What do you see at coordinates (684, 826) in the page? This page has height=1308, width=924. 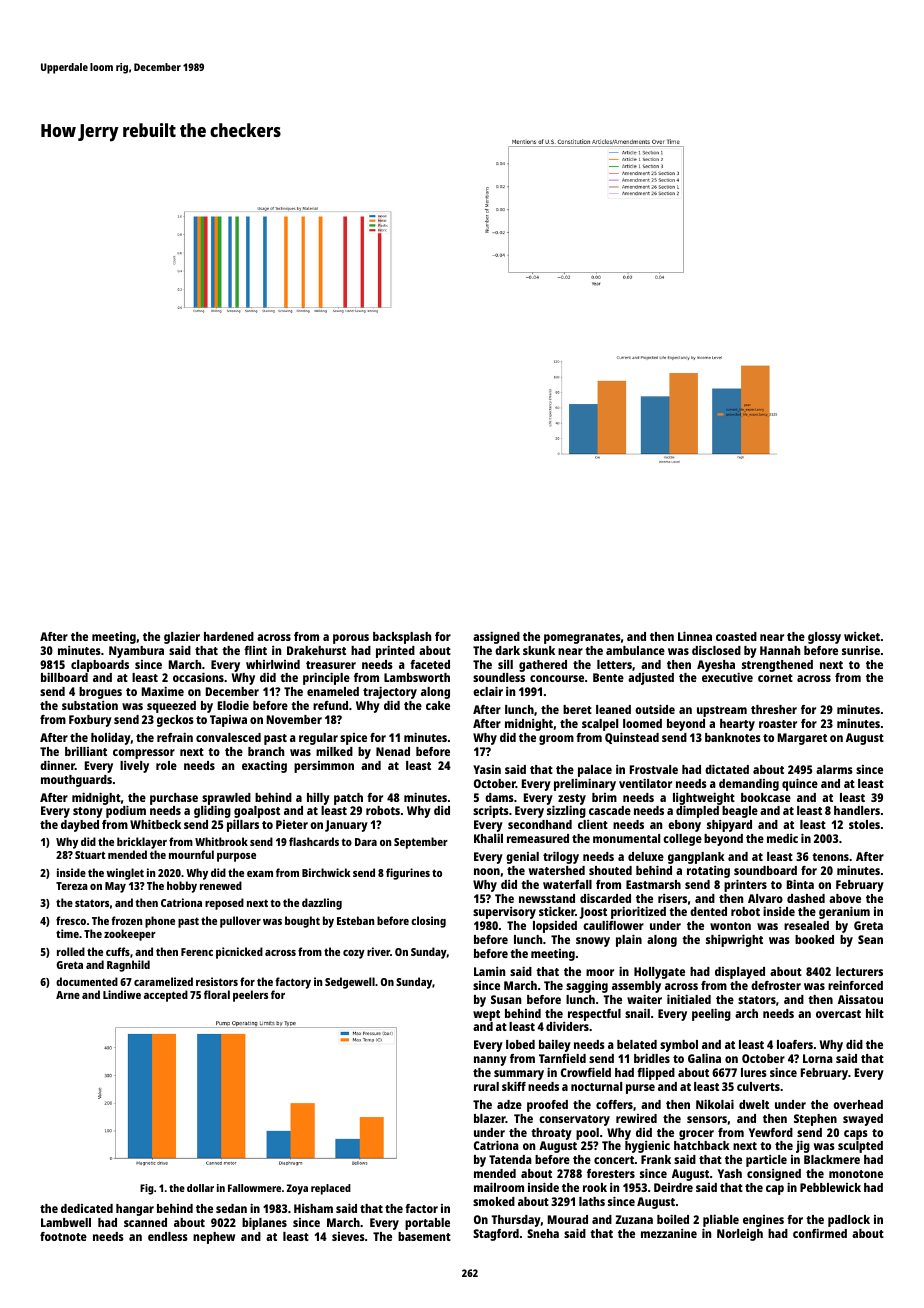 I see `ebony` at bounding box center [684, 826].
